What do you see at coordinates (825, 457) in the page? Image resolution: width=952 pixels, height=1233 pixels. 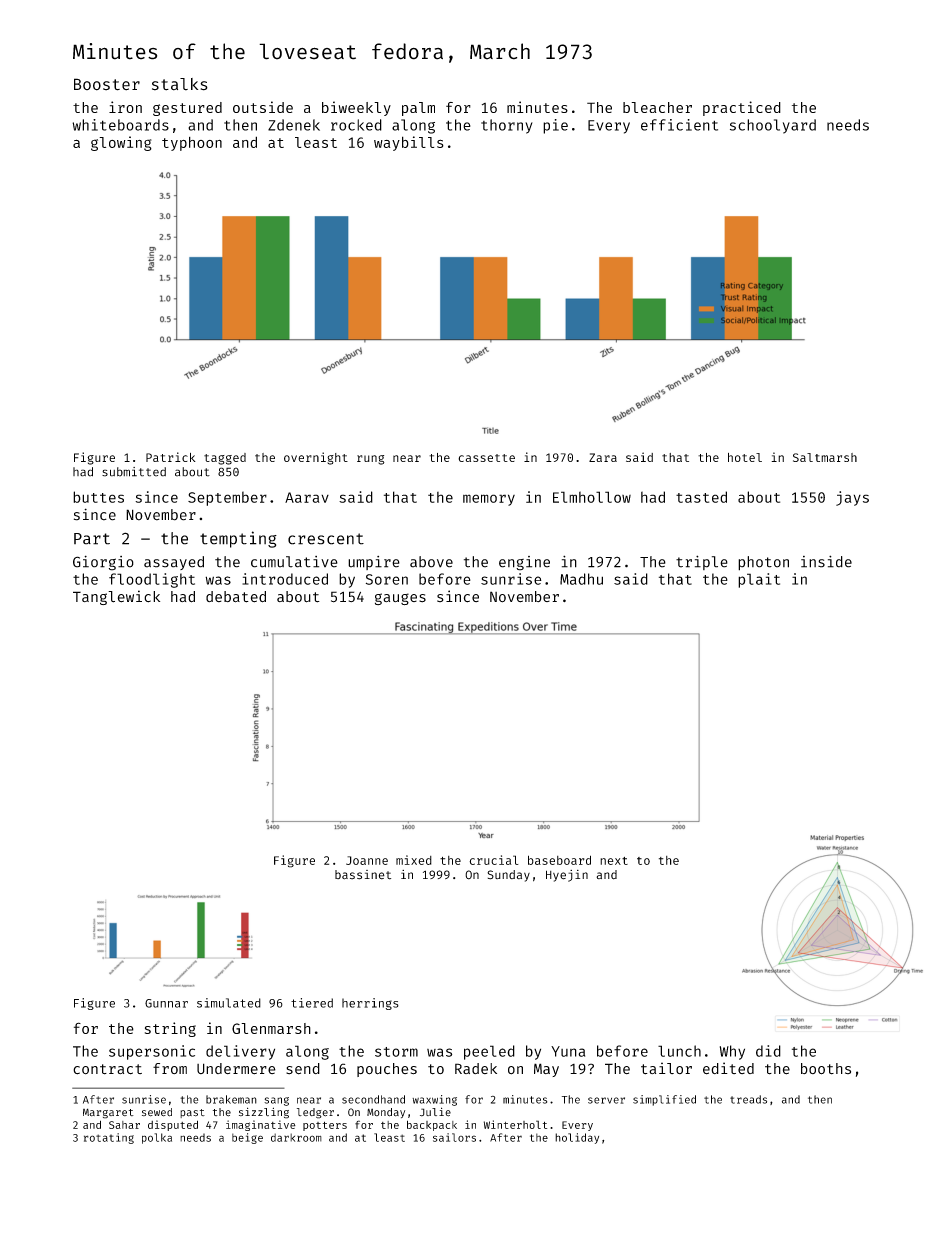 I see `Saltmarsh` at bounding box center [825, 457].
